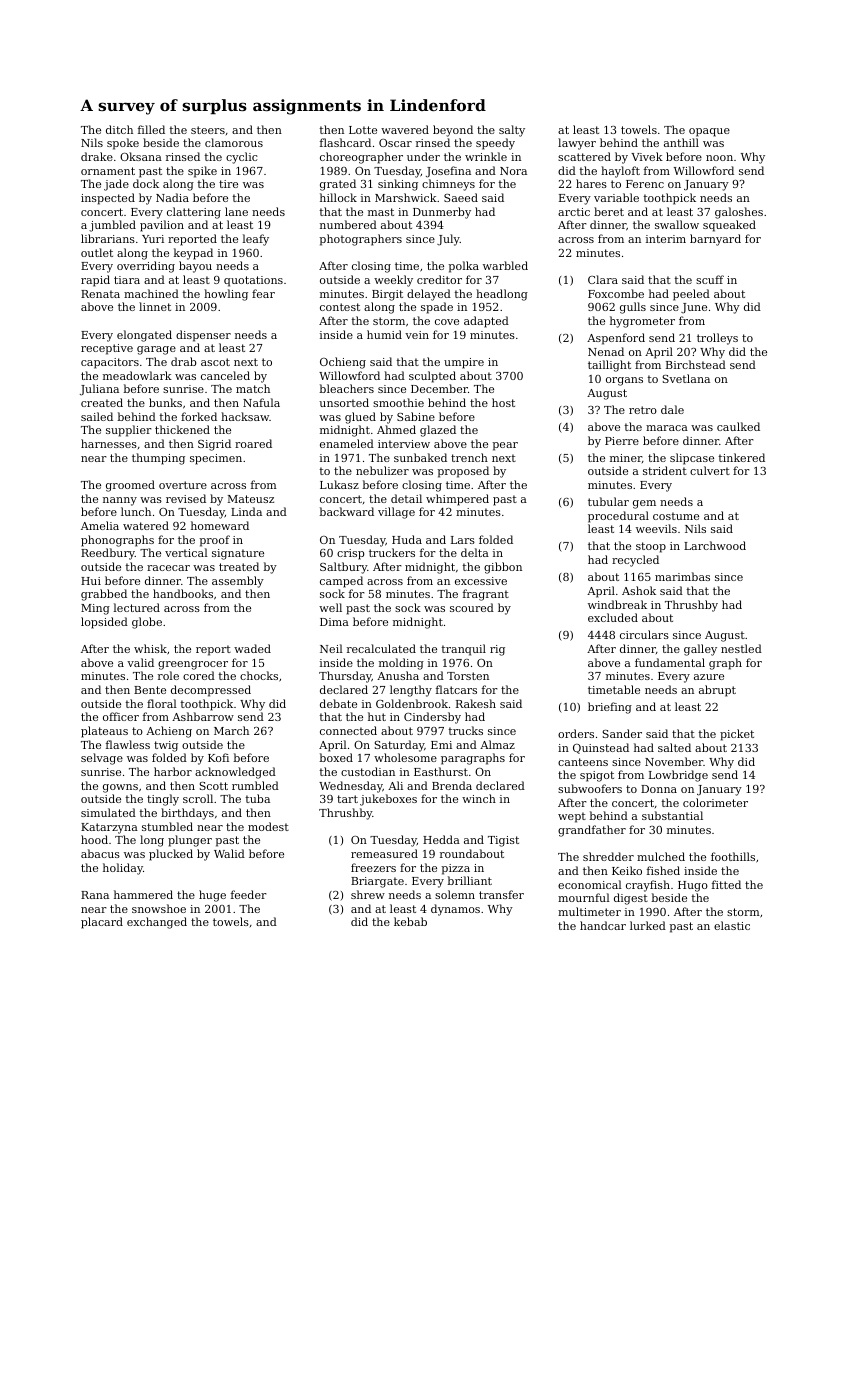 This document has height=1400, width=849. I want to click on contest, so click(340, 307).
